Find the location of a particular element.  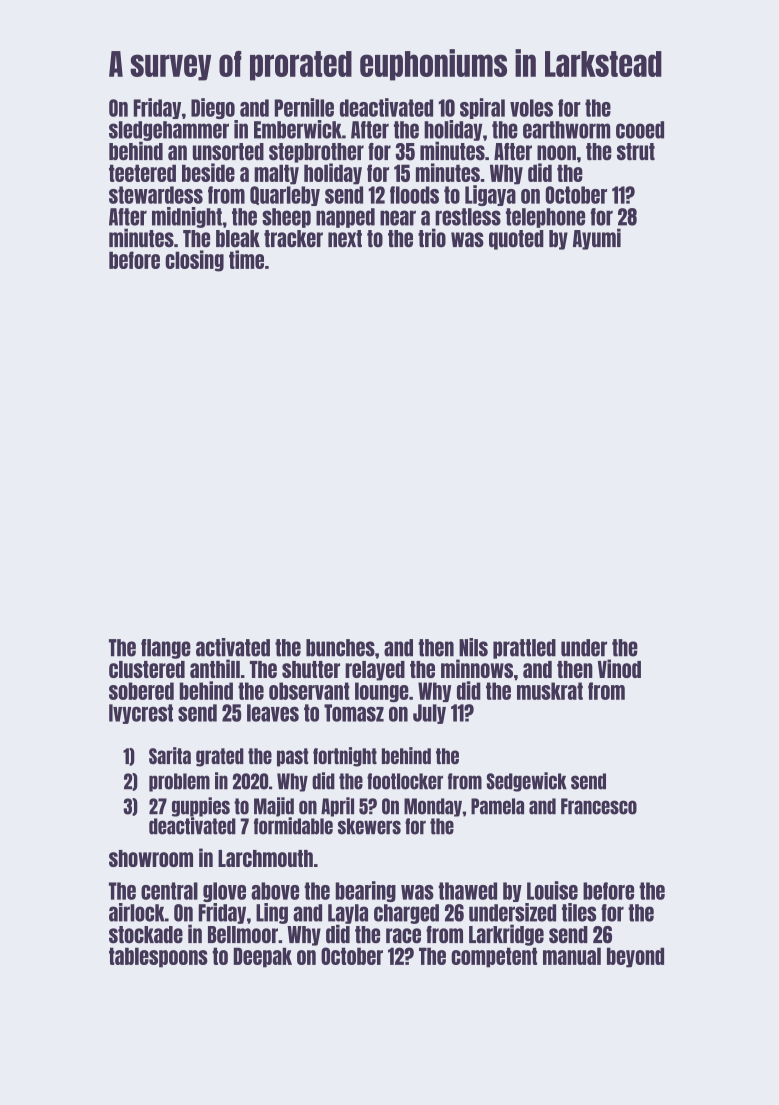

voles is located at coordinates (531, 108).
